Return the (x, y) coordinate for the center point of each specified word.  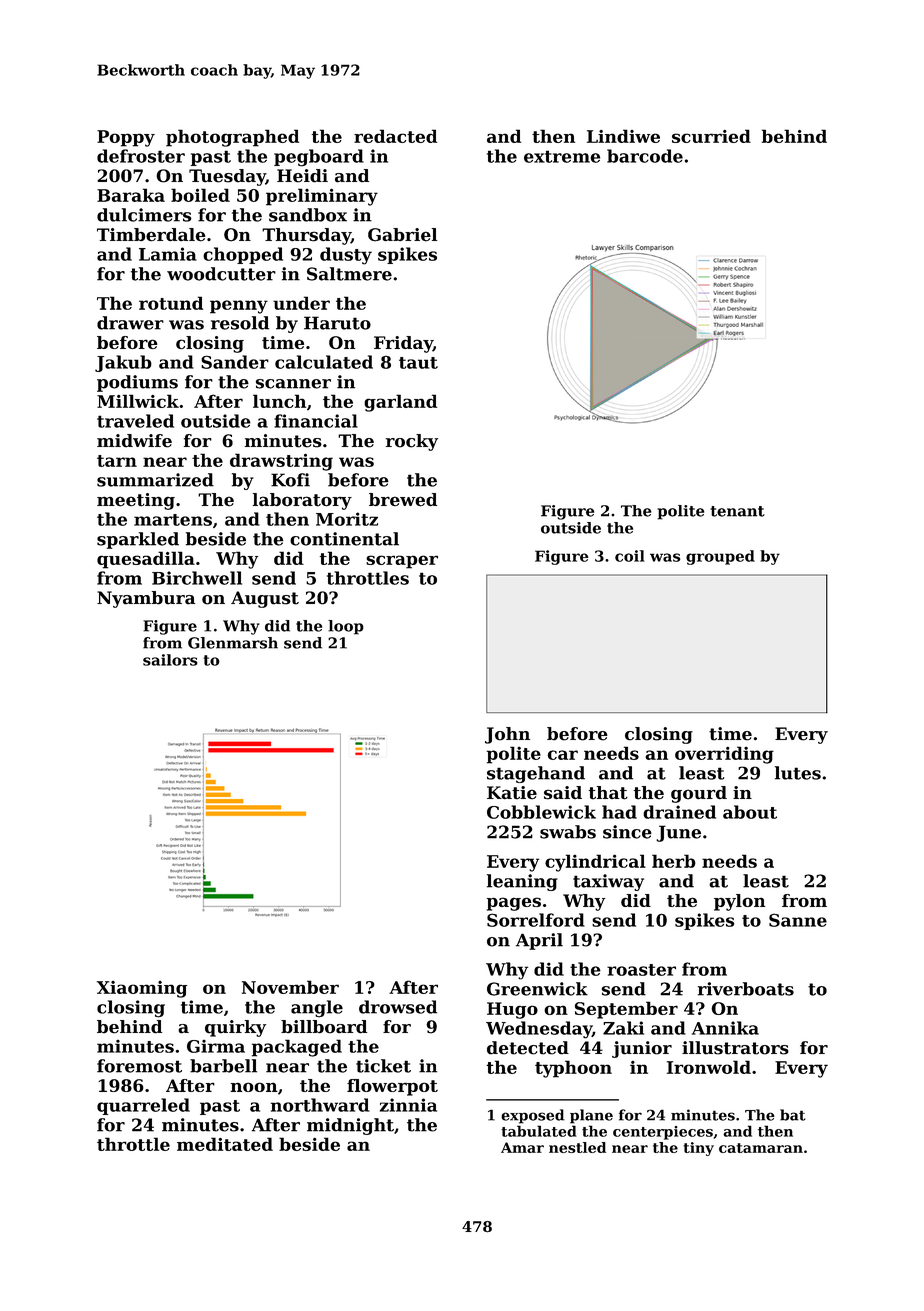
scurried (711, 136)
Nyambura (146, 599)
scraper (402, 562)
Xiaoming (142, 989)
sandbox (308, 215)
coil (630, 556)
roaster (641, 970)
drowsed (398, 1007)
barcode (645, 156)
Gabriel (402, 235)
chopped (243, 255)
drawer (130, 323)
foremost (139, 1066)
